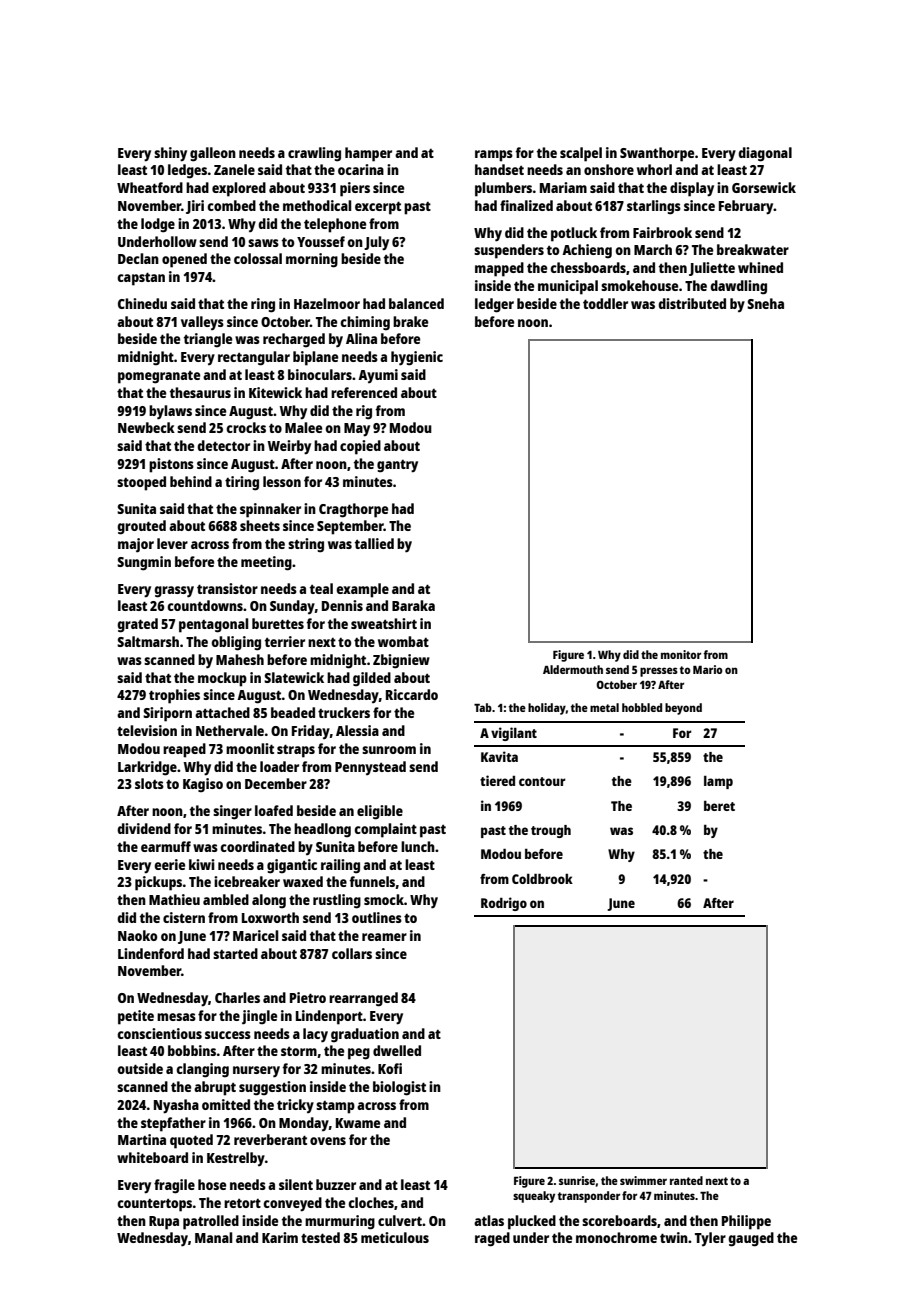 The width and height of the document is (924, 1314). Describe the element at coordinates (497, 780) in the document. I see `tiered` at that location.
